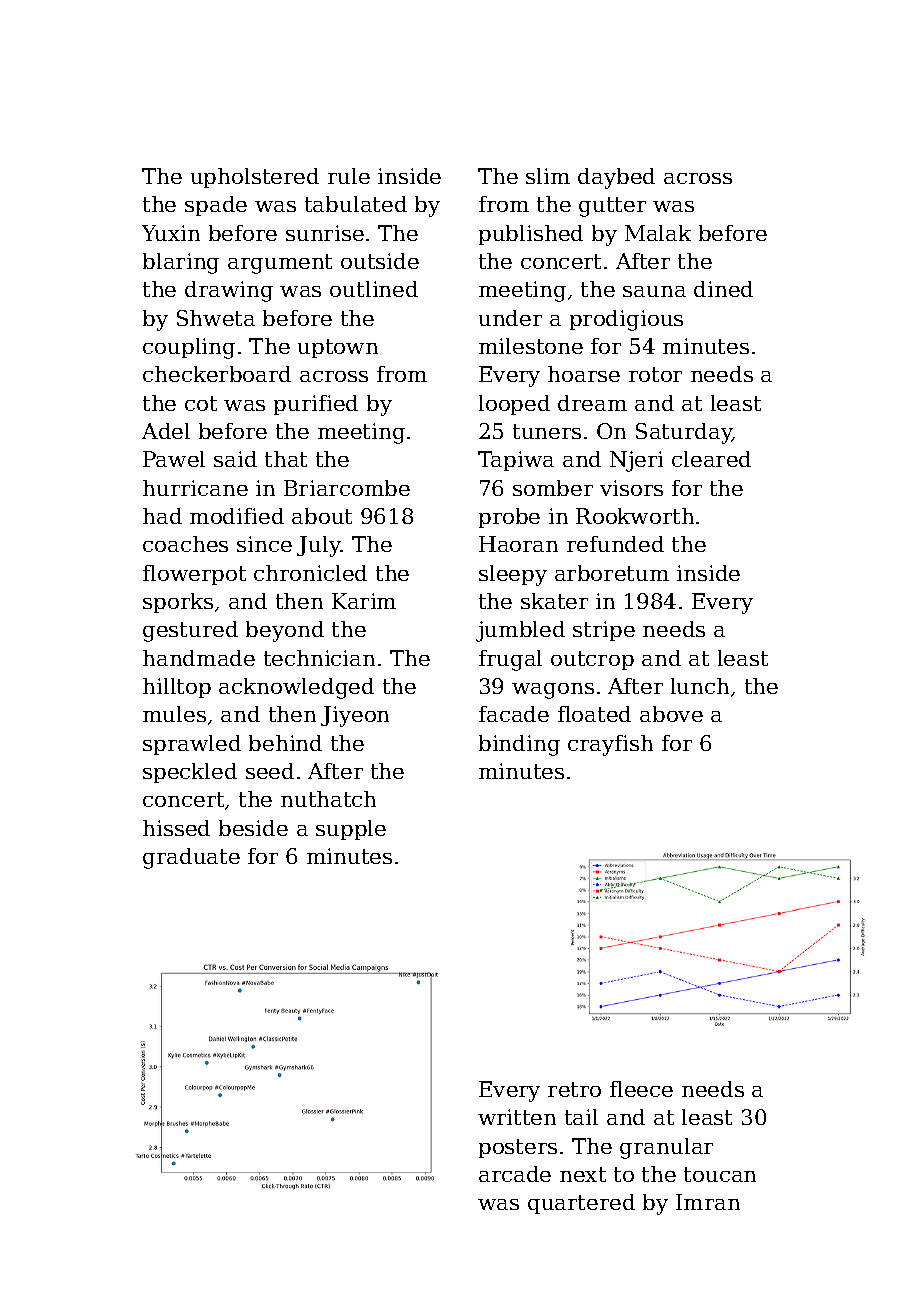  I want to click on arcade, so click(515, 1174).
